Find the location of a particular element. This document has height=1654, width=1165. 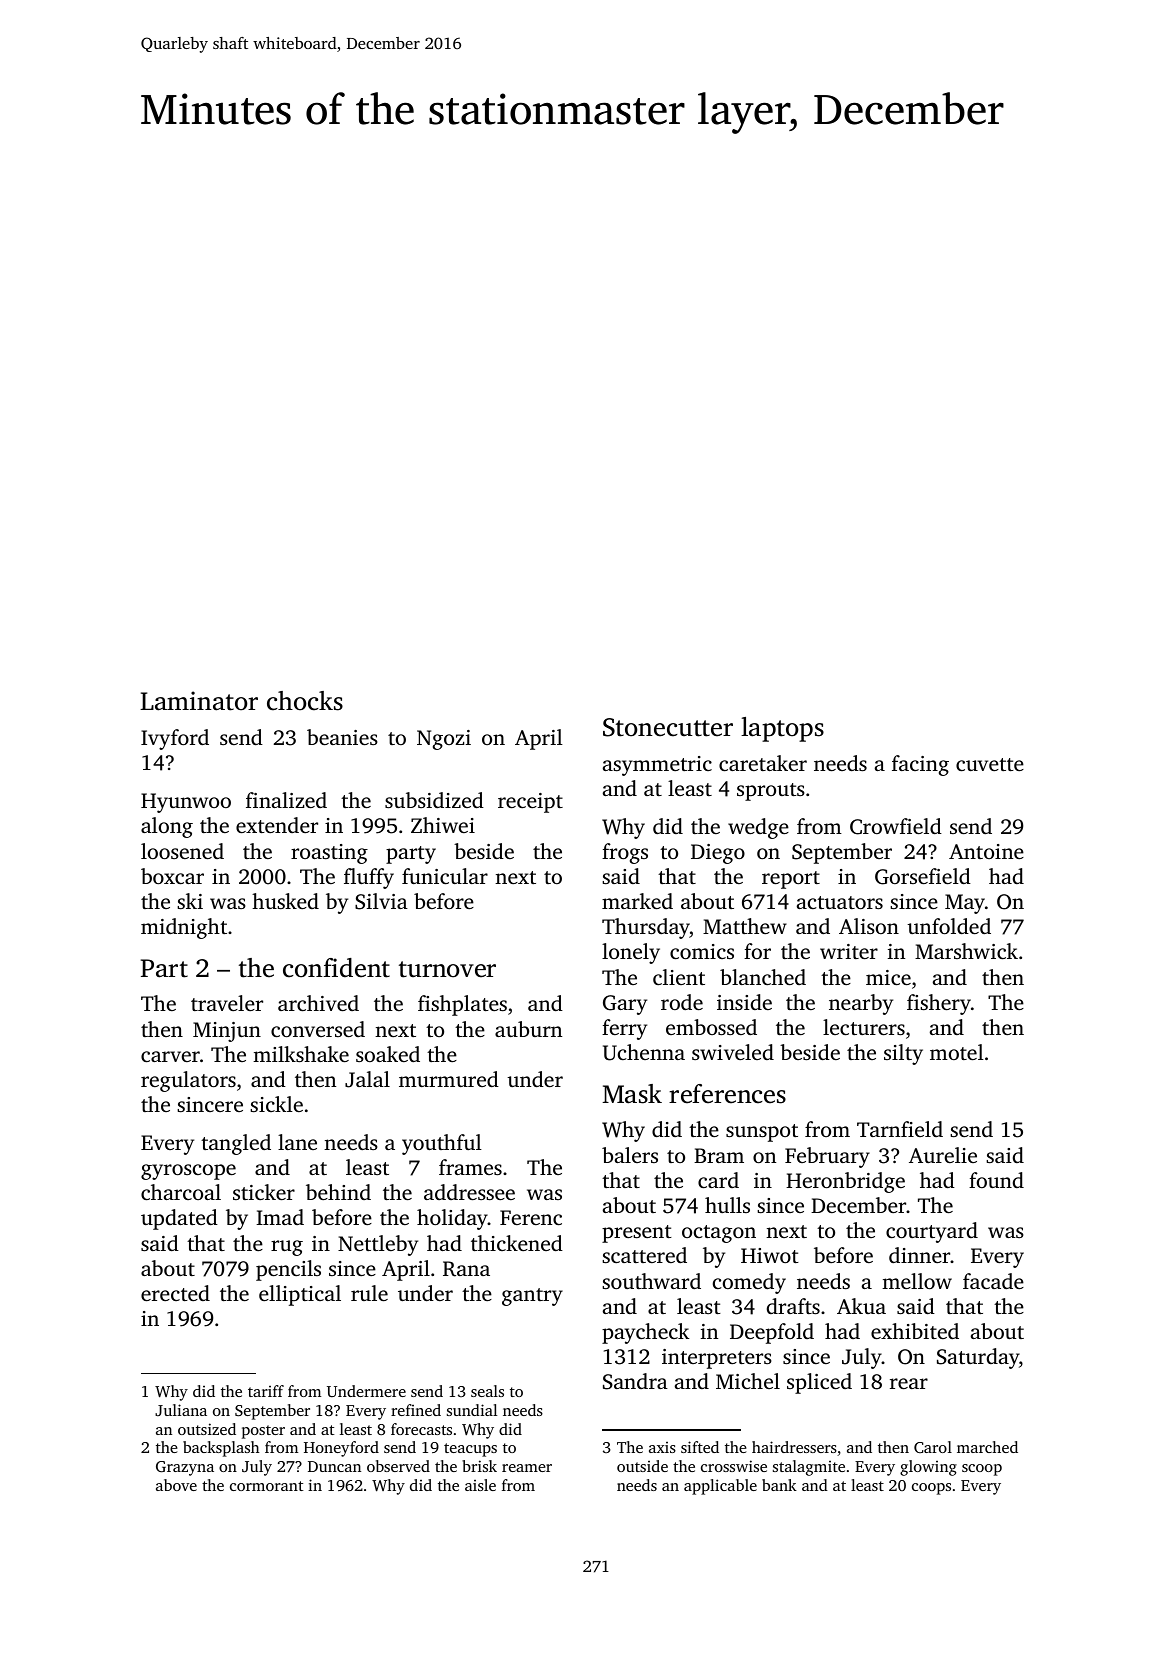

laptops is located at coordinates (782, 729).
